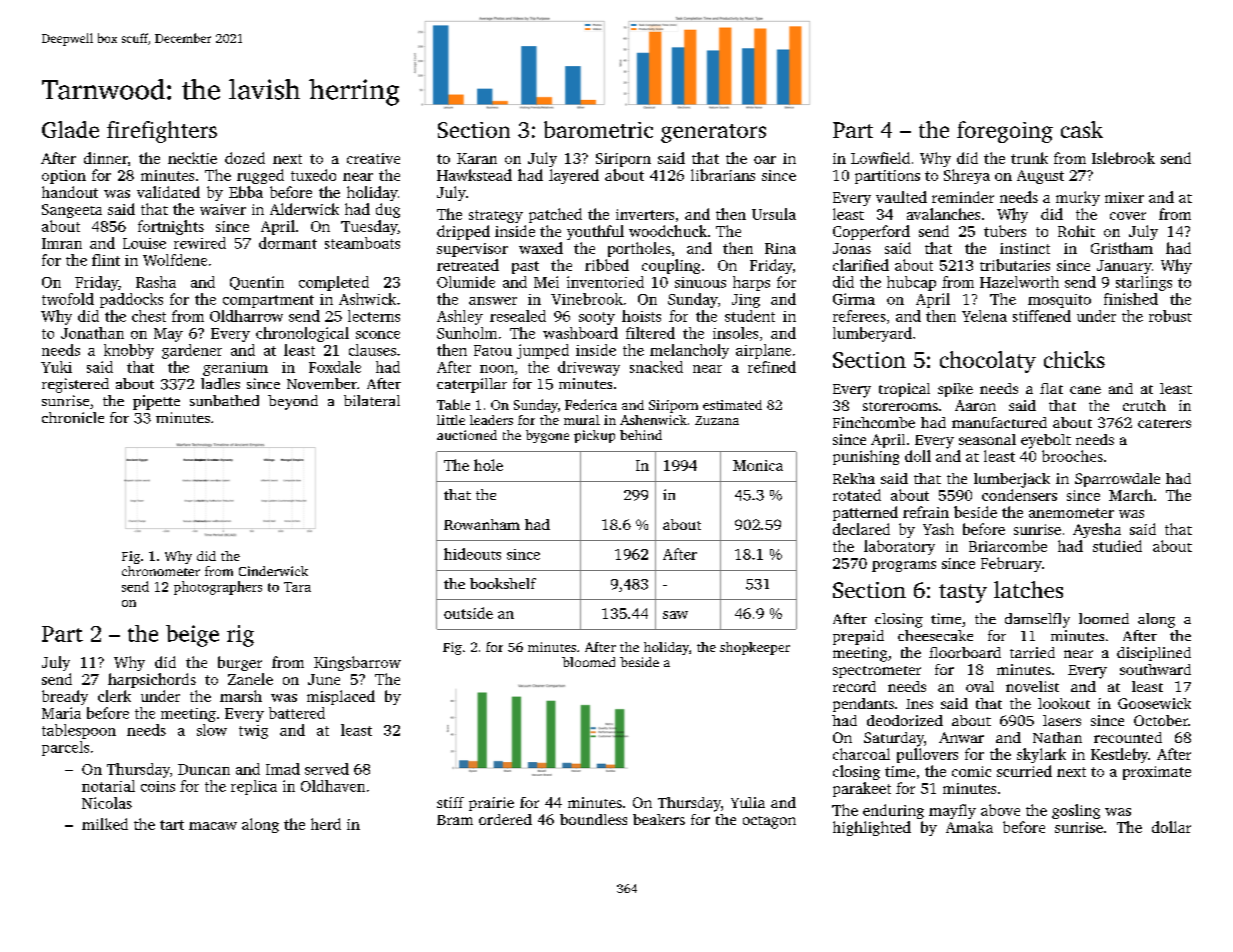 Image resolution: width=1233 pixels, height=952 pixels. I want to click on caterpillar, so click(472, 385).
